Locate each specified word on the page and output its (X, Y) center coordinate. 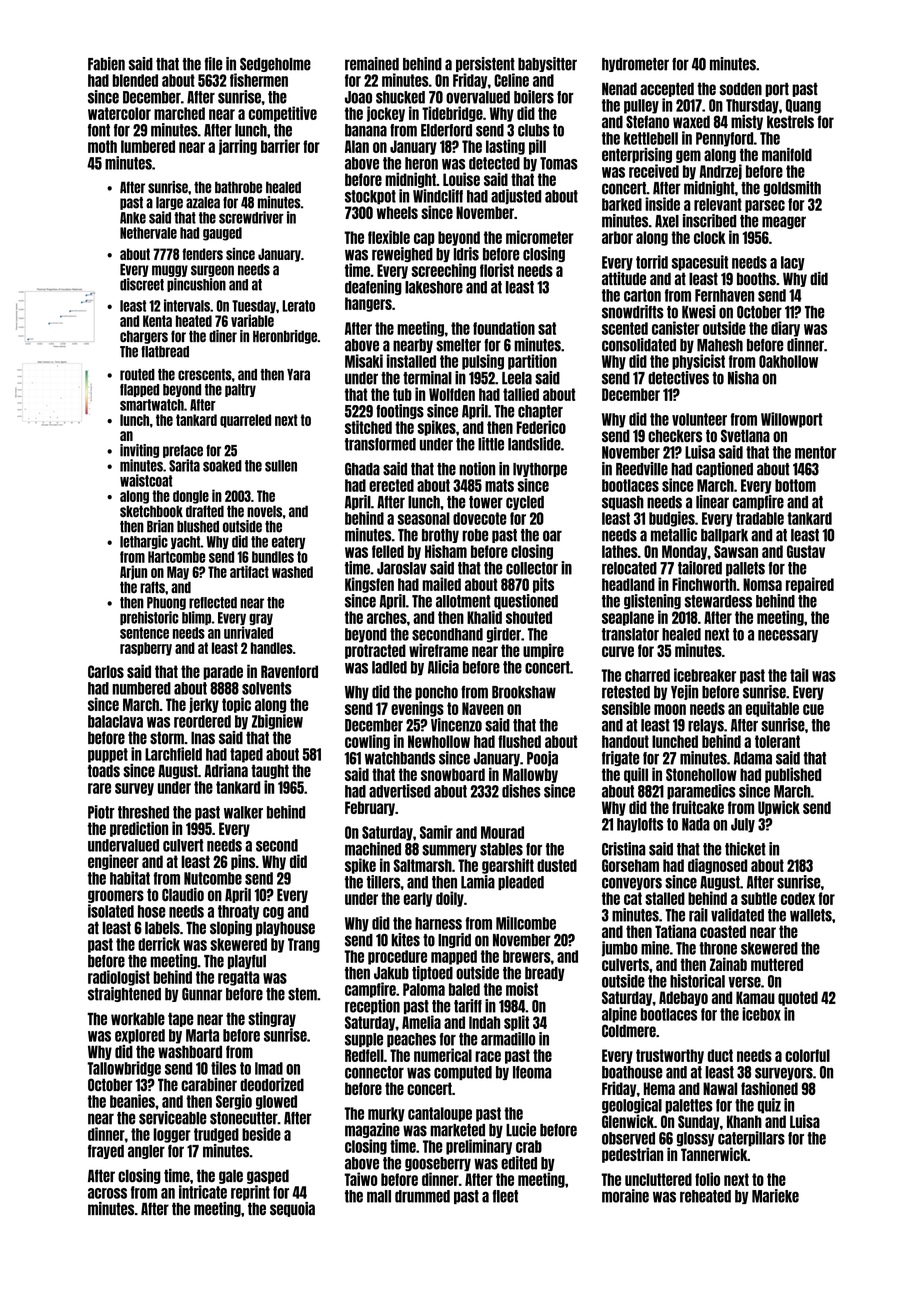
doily (450, 899)
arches (387, 617)
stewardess (718, 601)
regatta (239, 978)
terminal (427, 378)
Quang (803, 106)
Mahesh (720, 345)
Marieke (775, 1196)
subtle (759, 898)
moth (102, 146)
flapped (139, 390)
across (107, 1193)
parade (223, 672)
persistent (485, 64)
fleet (505, 1196)
